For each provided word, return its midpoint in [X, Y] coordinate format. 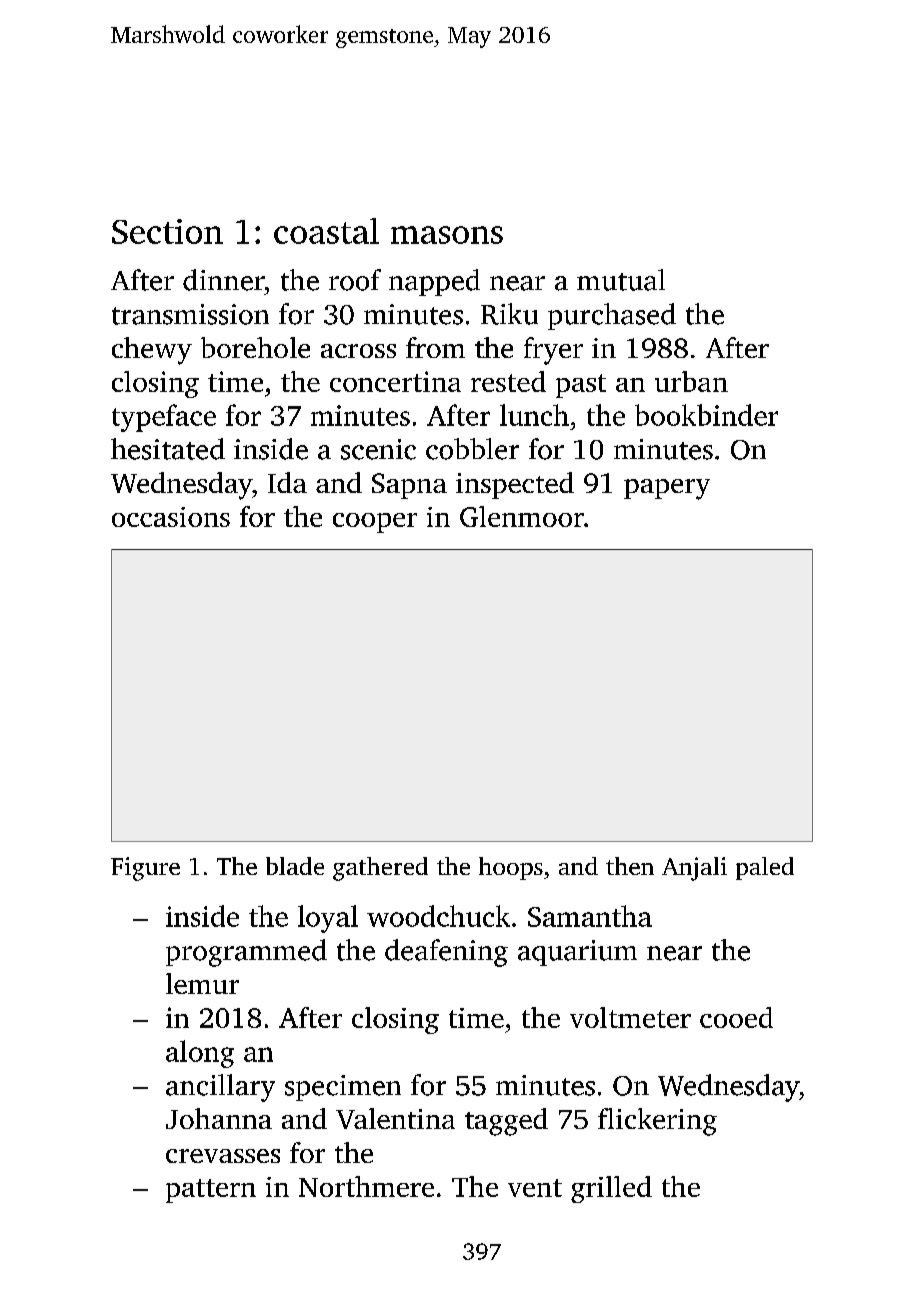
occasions [171, 517]
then [630, 866]
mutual [621, 280]
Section [167, 231]
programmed [246, 953]
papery [667, 489]
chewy [152, 351]
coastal [326, 231]
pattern [211, 1191]
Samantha [590, 916]
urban [691, 381]
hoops [511, 868]
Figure [145, 869]
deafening [446, 953]
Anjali [694, 869]
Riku [509, 314]
